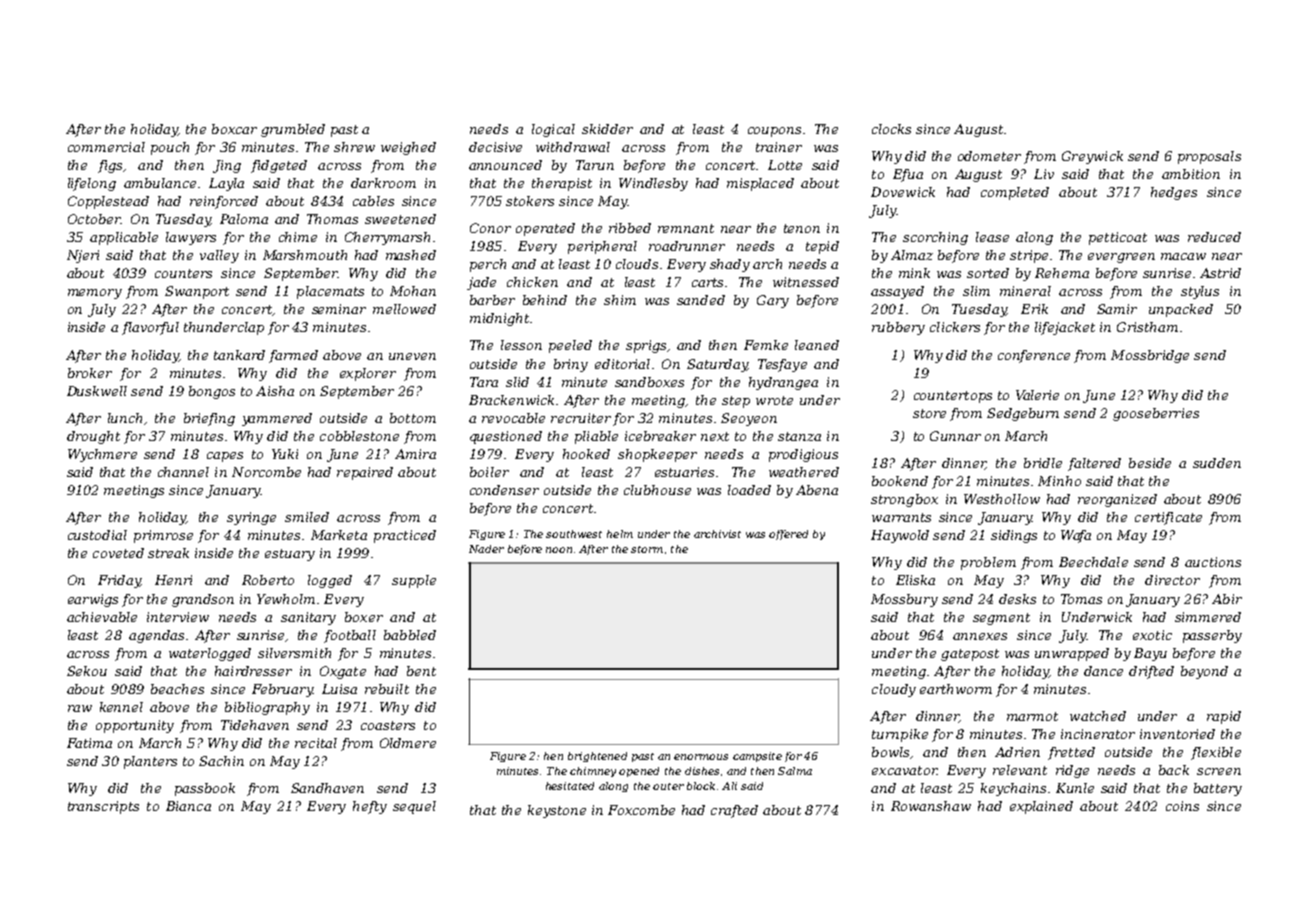 This screenshot has width=1308, height=924. Describe the element at coordinates (890, 752) in the screenshot. I see `bowls` at that location.
